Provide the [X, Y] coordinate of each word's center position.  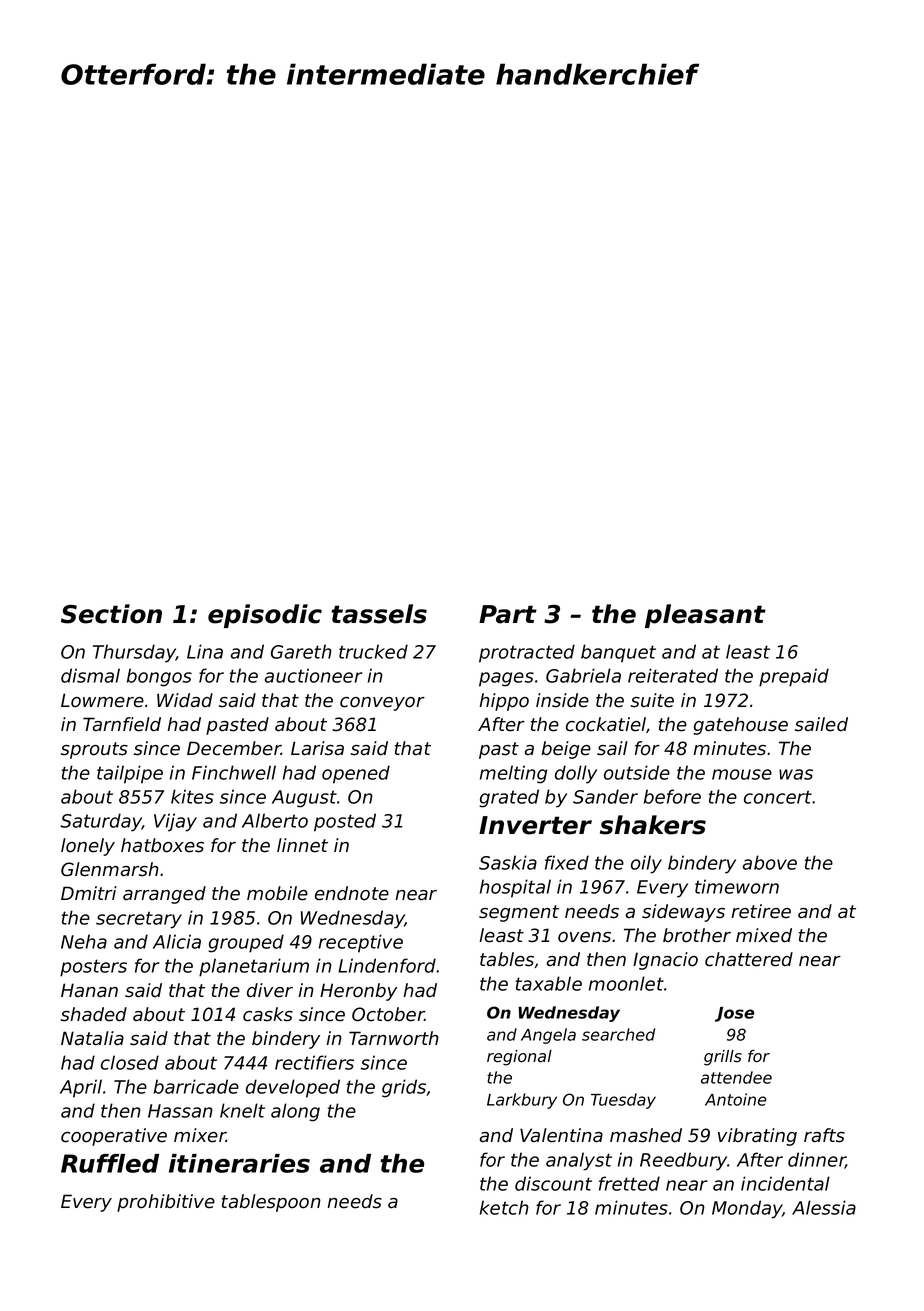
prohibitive [166, 1203]
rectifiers [314, 1062]
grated [509, 798]
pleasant [705, 616]
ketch [504, 1207]
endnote [352, 893]
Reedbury [683, 1161]
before [672, 796]
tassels [379, 614]
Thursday [134, 653]
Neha [84, 941]
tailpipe [130, 774]
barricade [196, 1086]
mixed [764, 935]
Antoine [736, 1099]
